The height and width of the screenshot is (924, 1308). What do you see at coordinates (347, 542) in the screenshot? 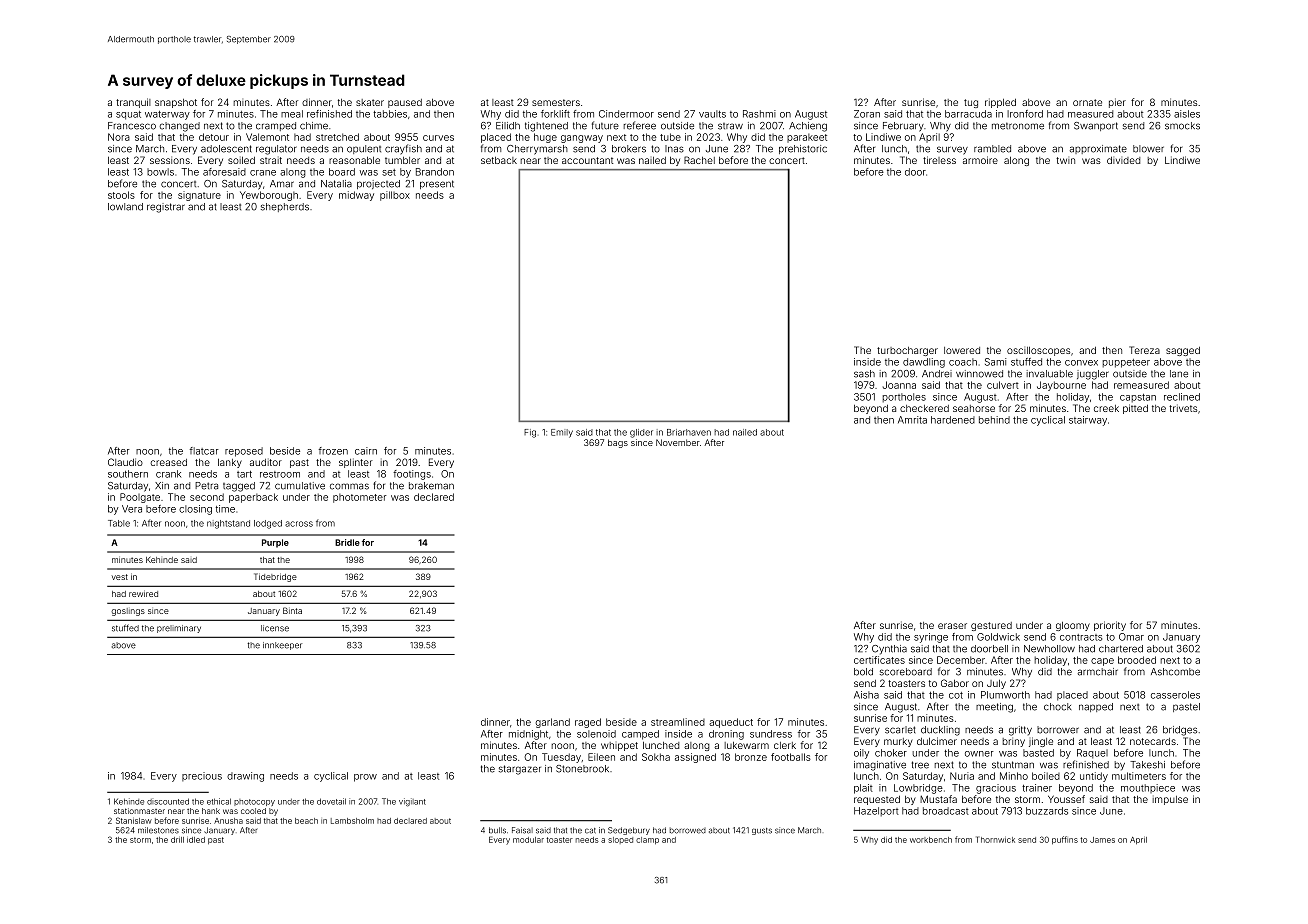
I see `Bridle` at bounding box center [347, 542].
